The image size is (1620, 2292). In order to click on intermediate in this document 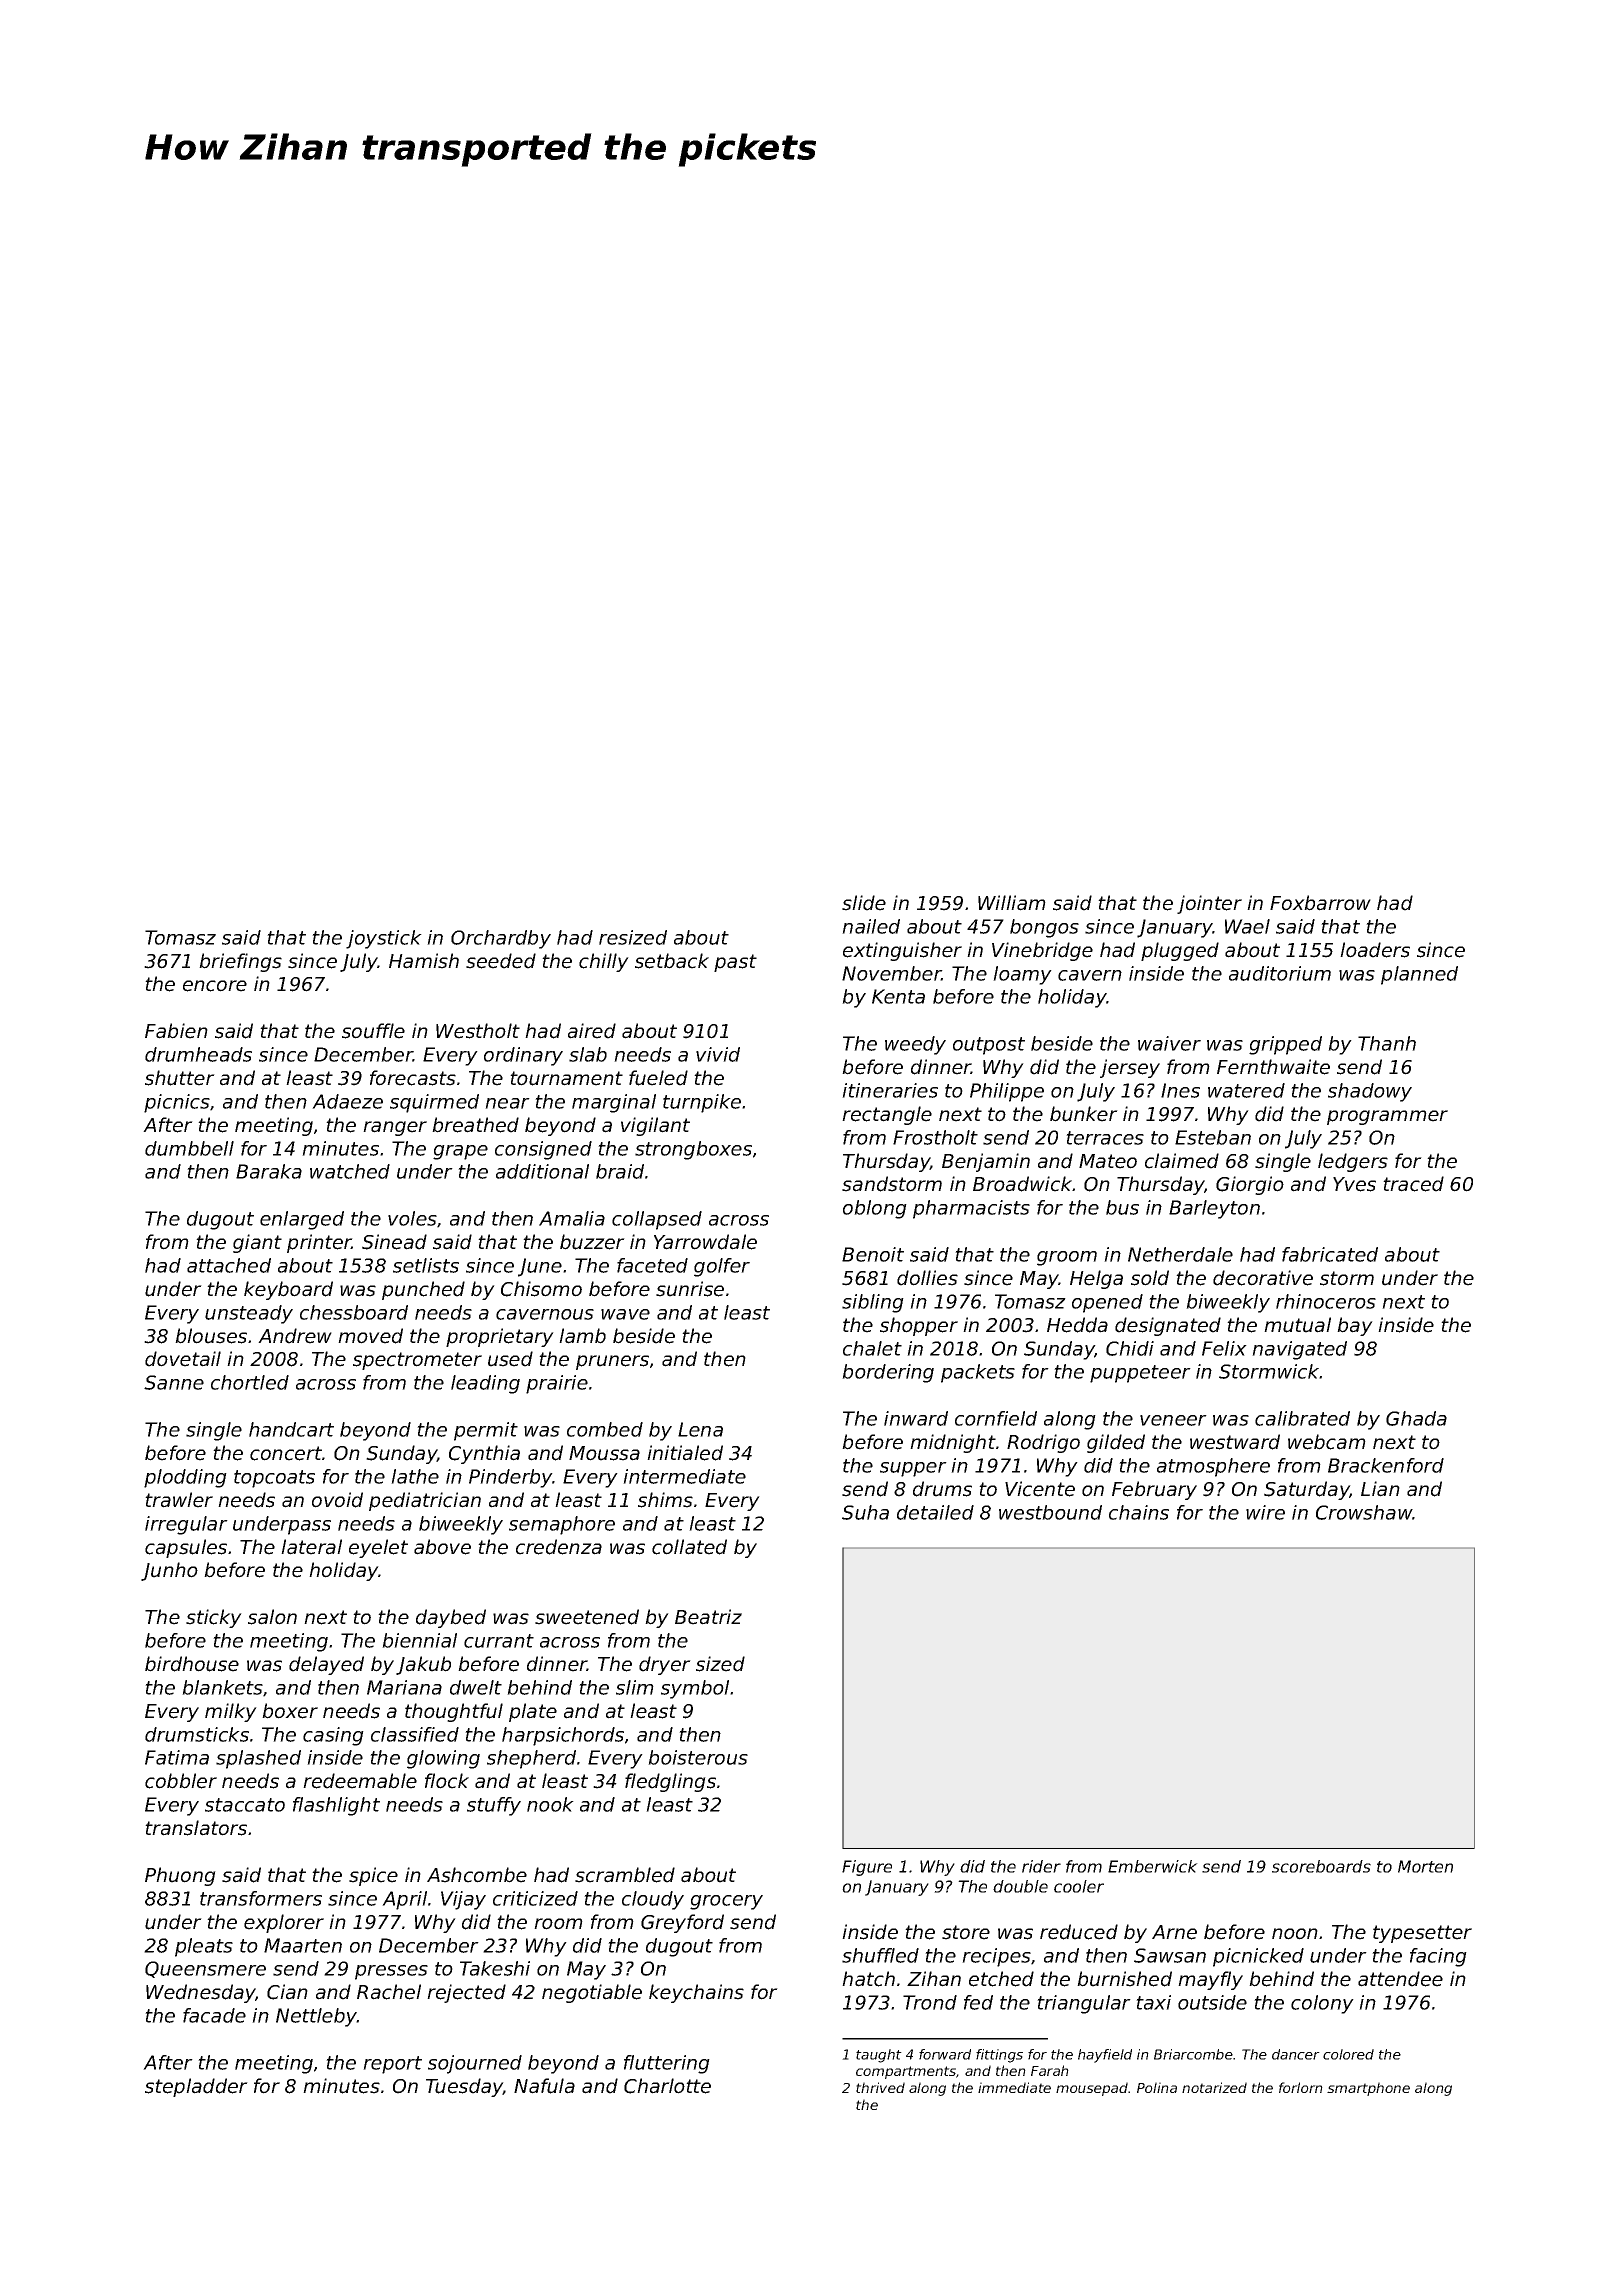, I will do `click(684, 1476)`.
